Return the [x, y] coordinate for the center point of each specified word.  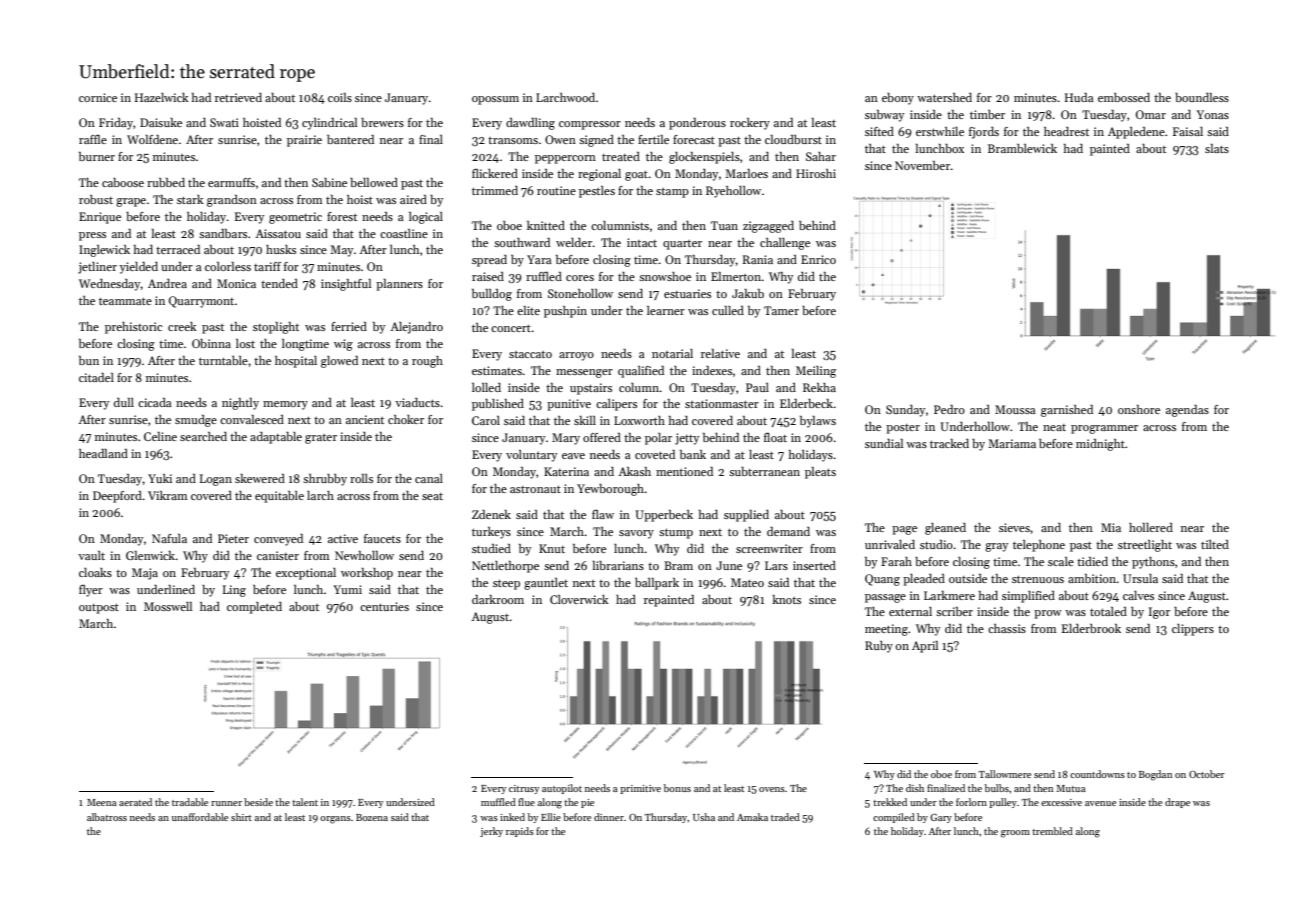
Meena [102, 802]
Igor [1159, 613]
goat [636, 175]
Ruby [879, 647]
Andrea [167, 283]
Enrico [818, 259]
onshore [1139, 409]
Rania [758, 259]
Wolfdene [152, 139]
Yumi [347, 589]
